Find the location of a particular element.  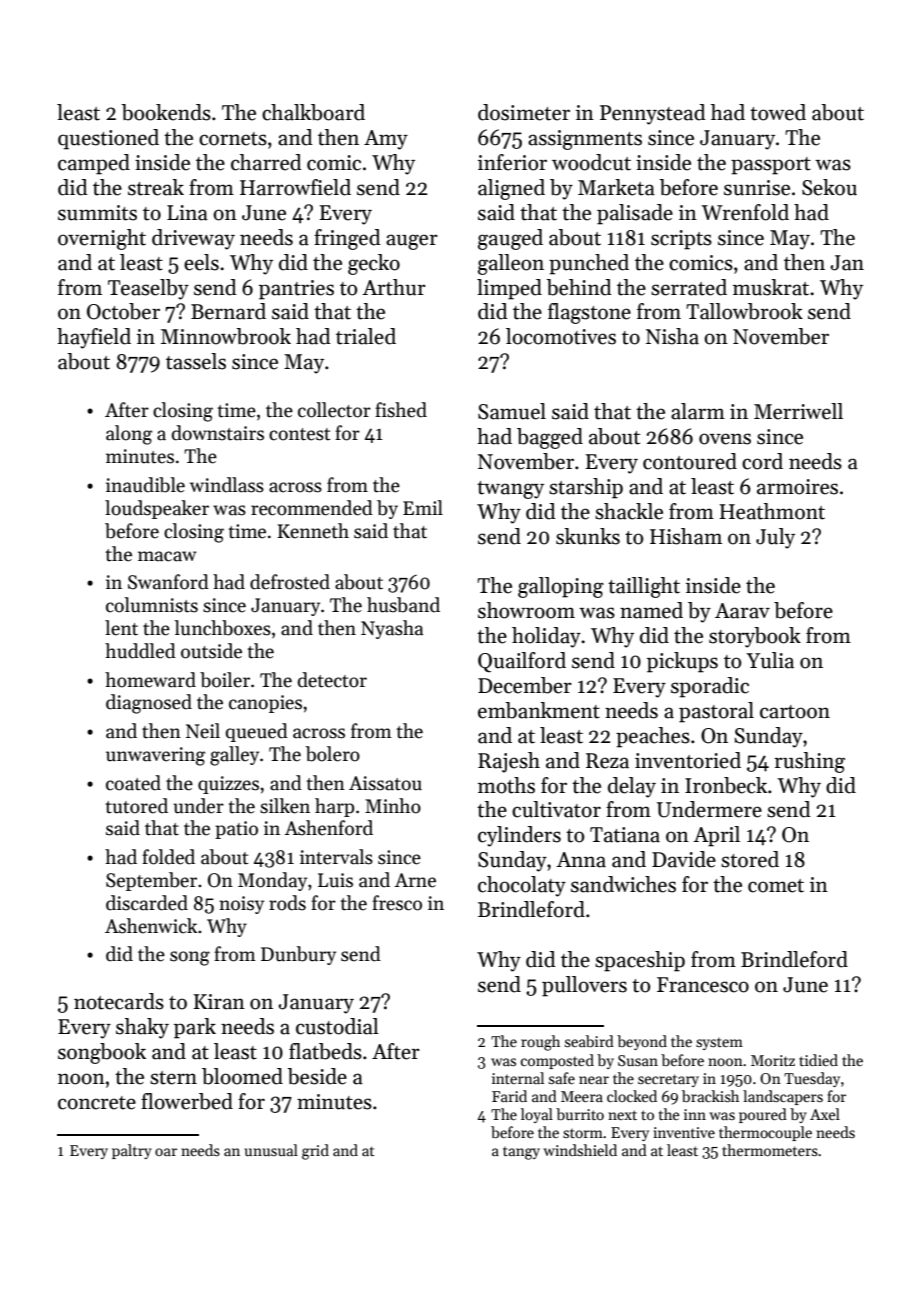

holiday is located at coordinates (546, 637).
